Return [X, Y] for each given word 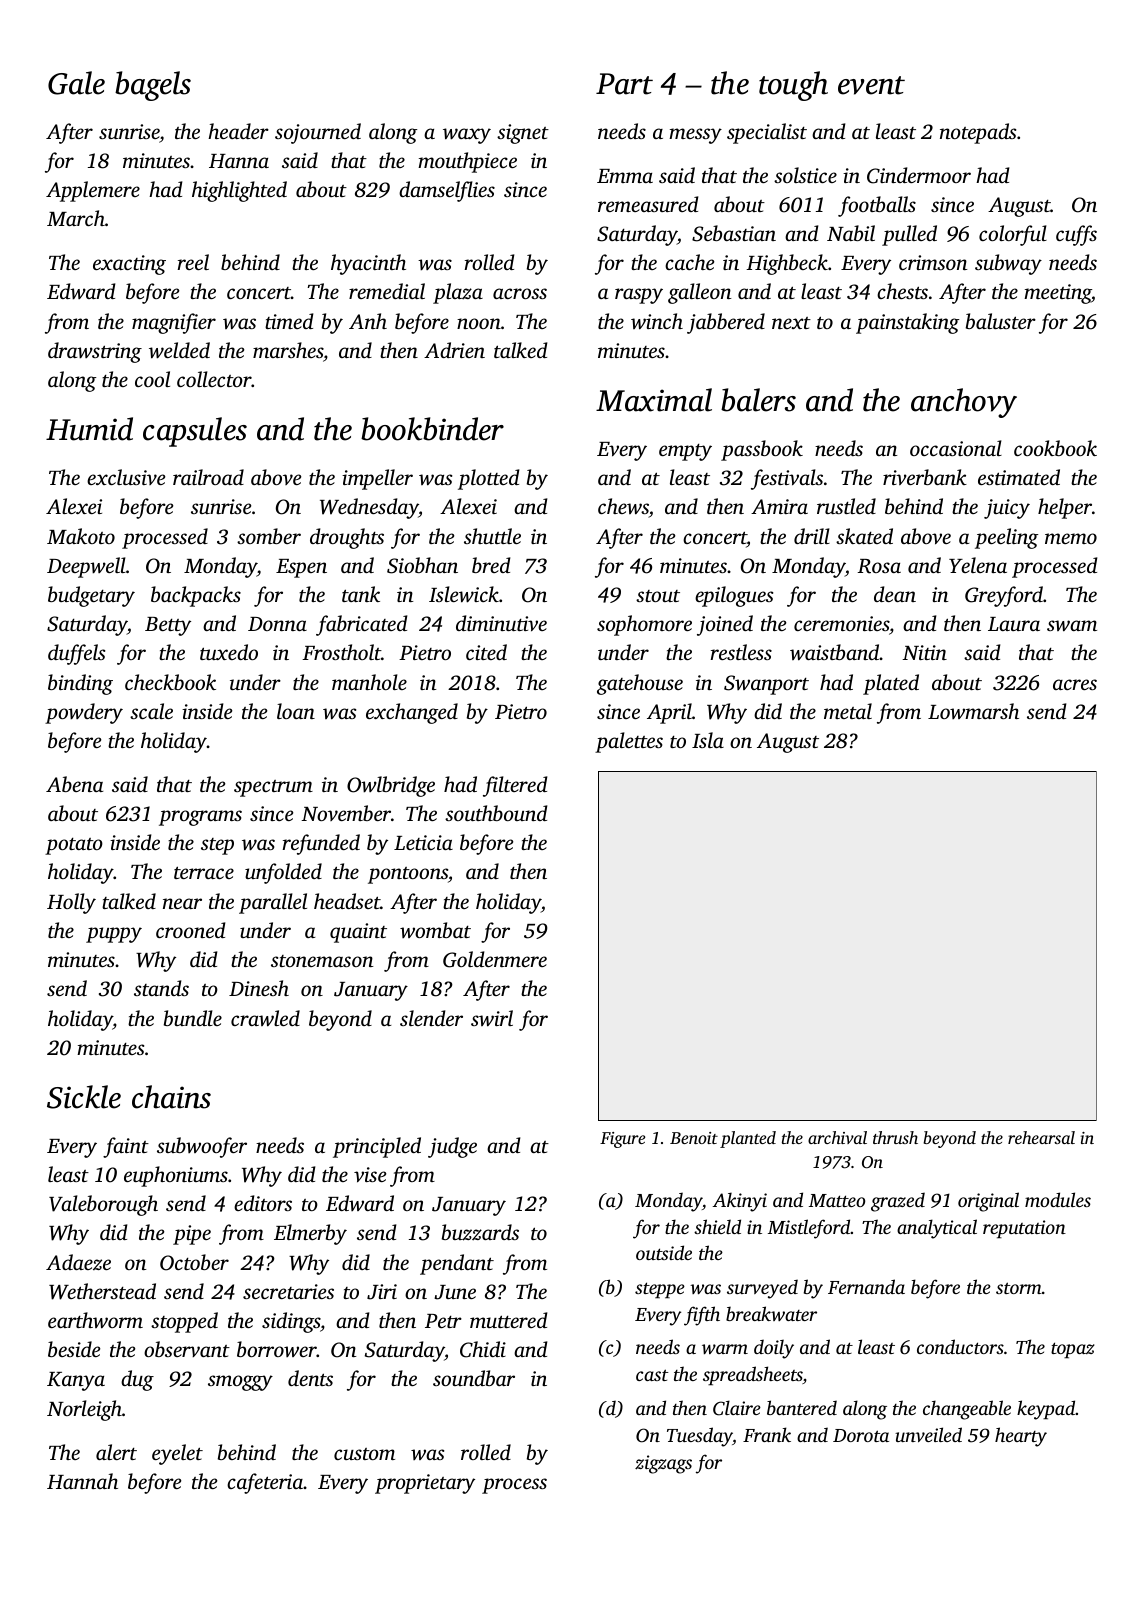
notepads [978, 133]
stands [161, 988]
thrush [895, 1137]
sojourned [318, 133]
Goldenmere [495, 959]
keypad [1046, 1410]
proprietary [425, 1484]
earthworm [95, 1320]
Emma [625, 176]
